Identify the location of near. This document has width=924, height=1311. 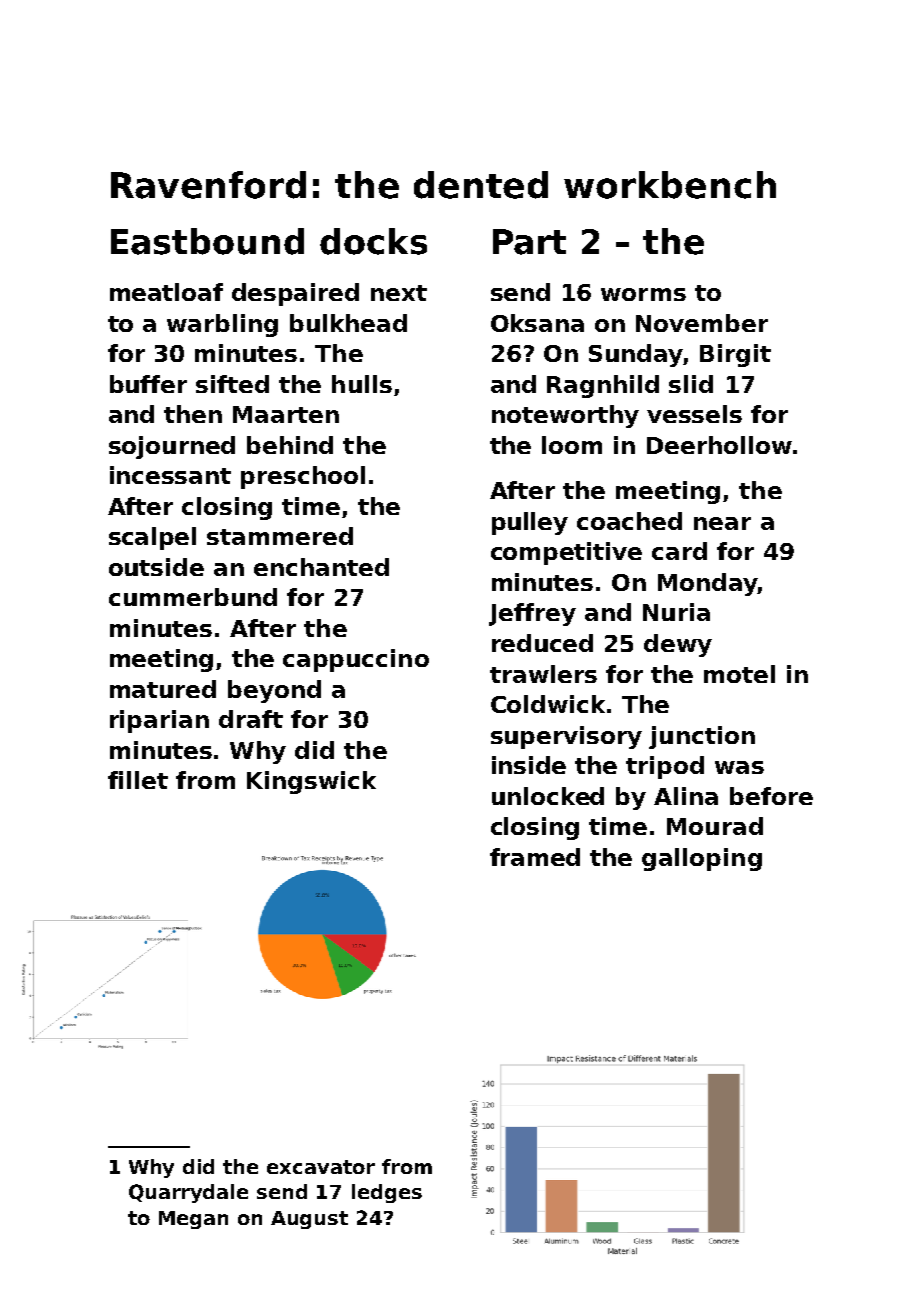
(722, 523).
